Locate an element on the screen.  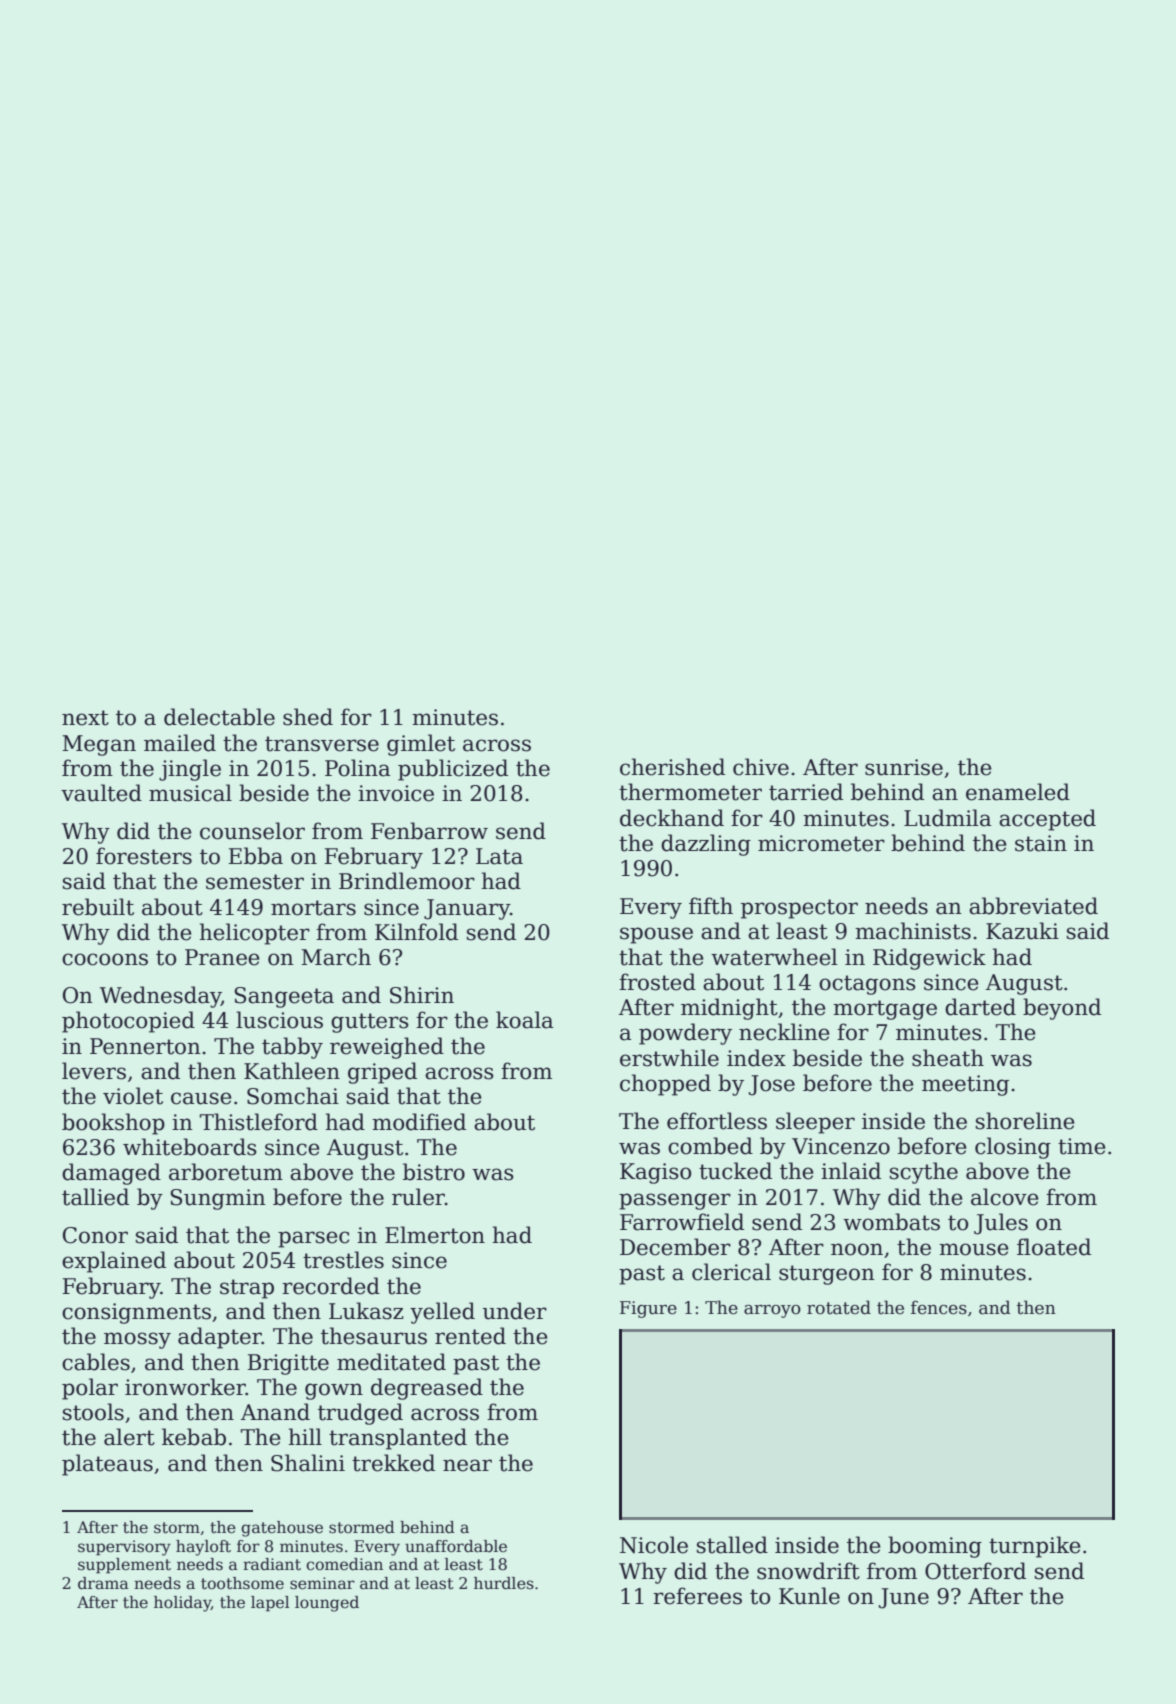
Figure is located at coordinates (648, 1309).
